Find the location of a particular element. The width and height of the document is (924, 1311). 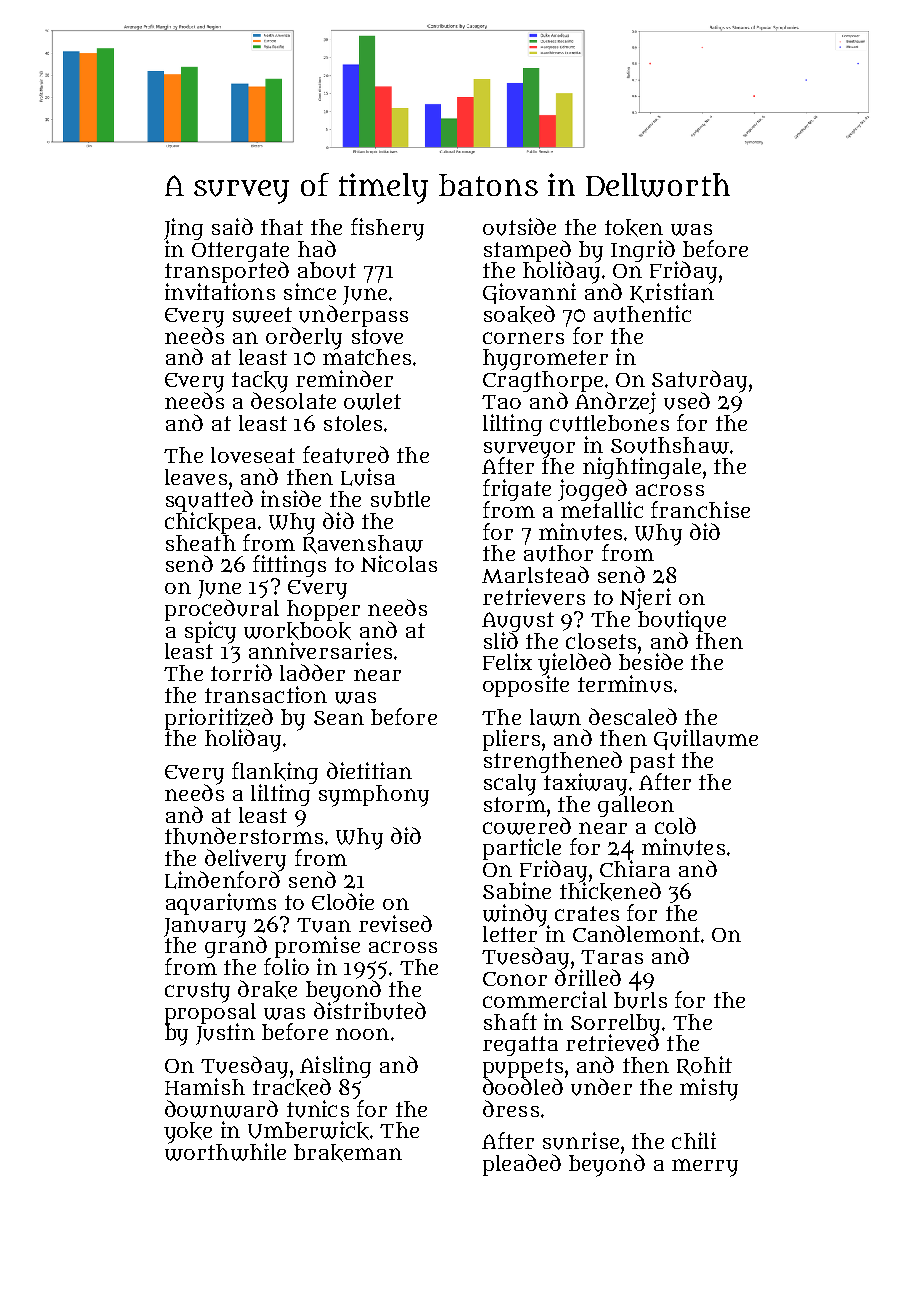

cold is located at coordinates (675, 825).
